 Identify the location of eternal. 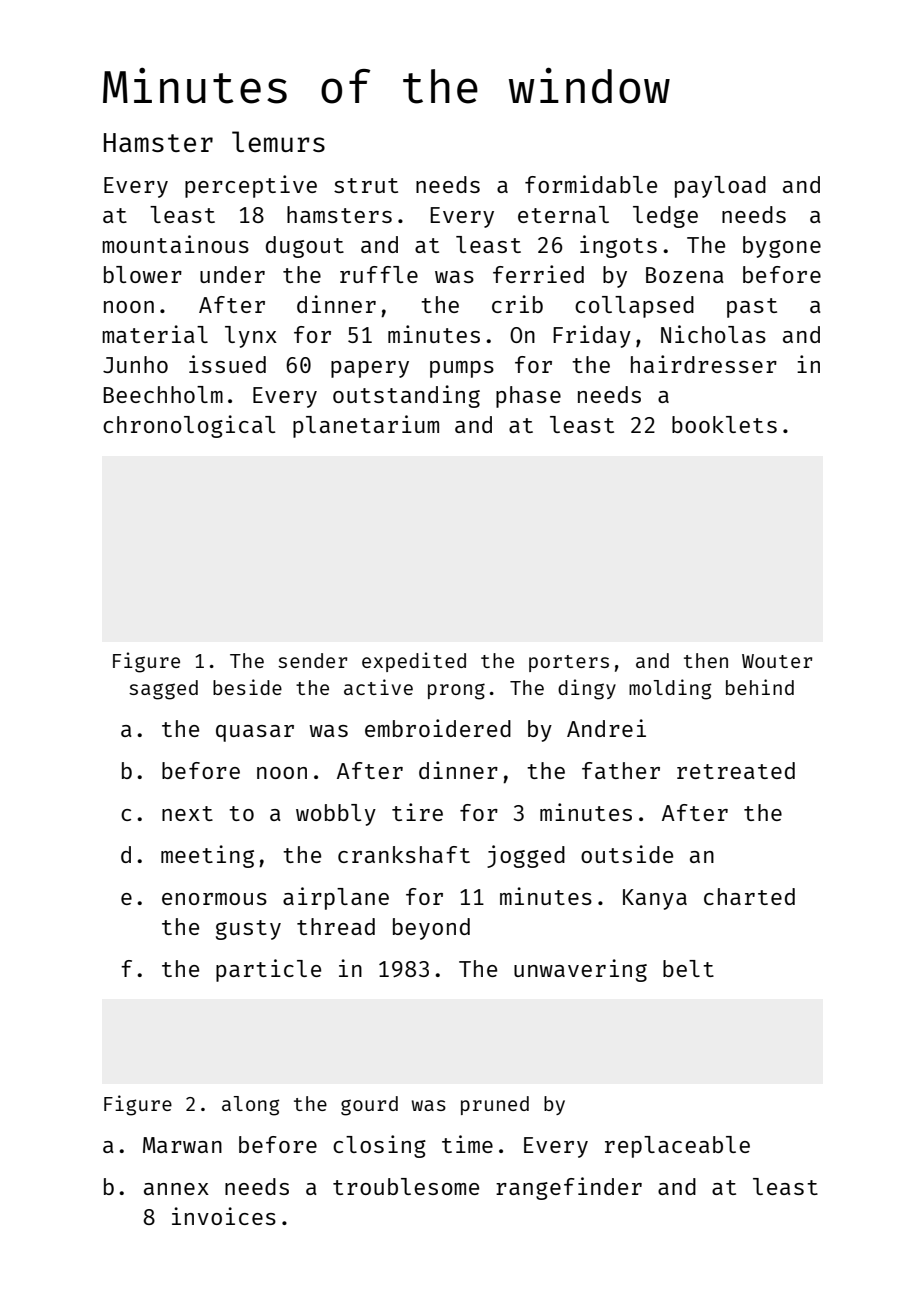
(563, 214).
